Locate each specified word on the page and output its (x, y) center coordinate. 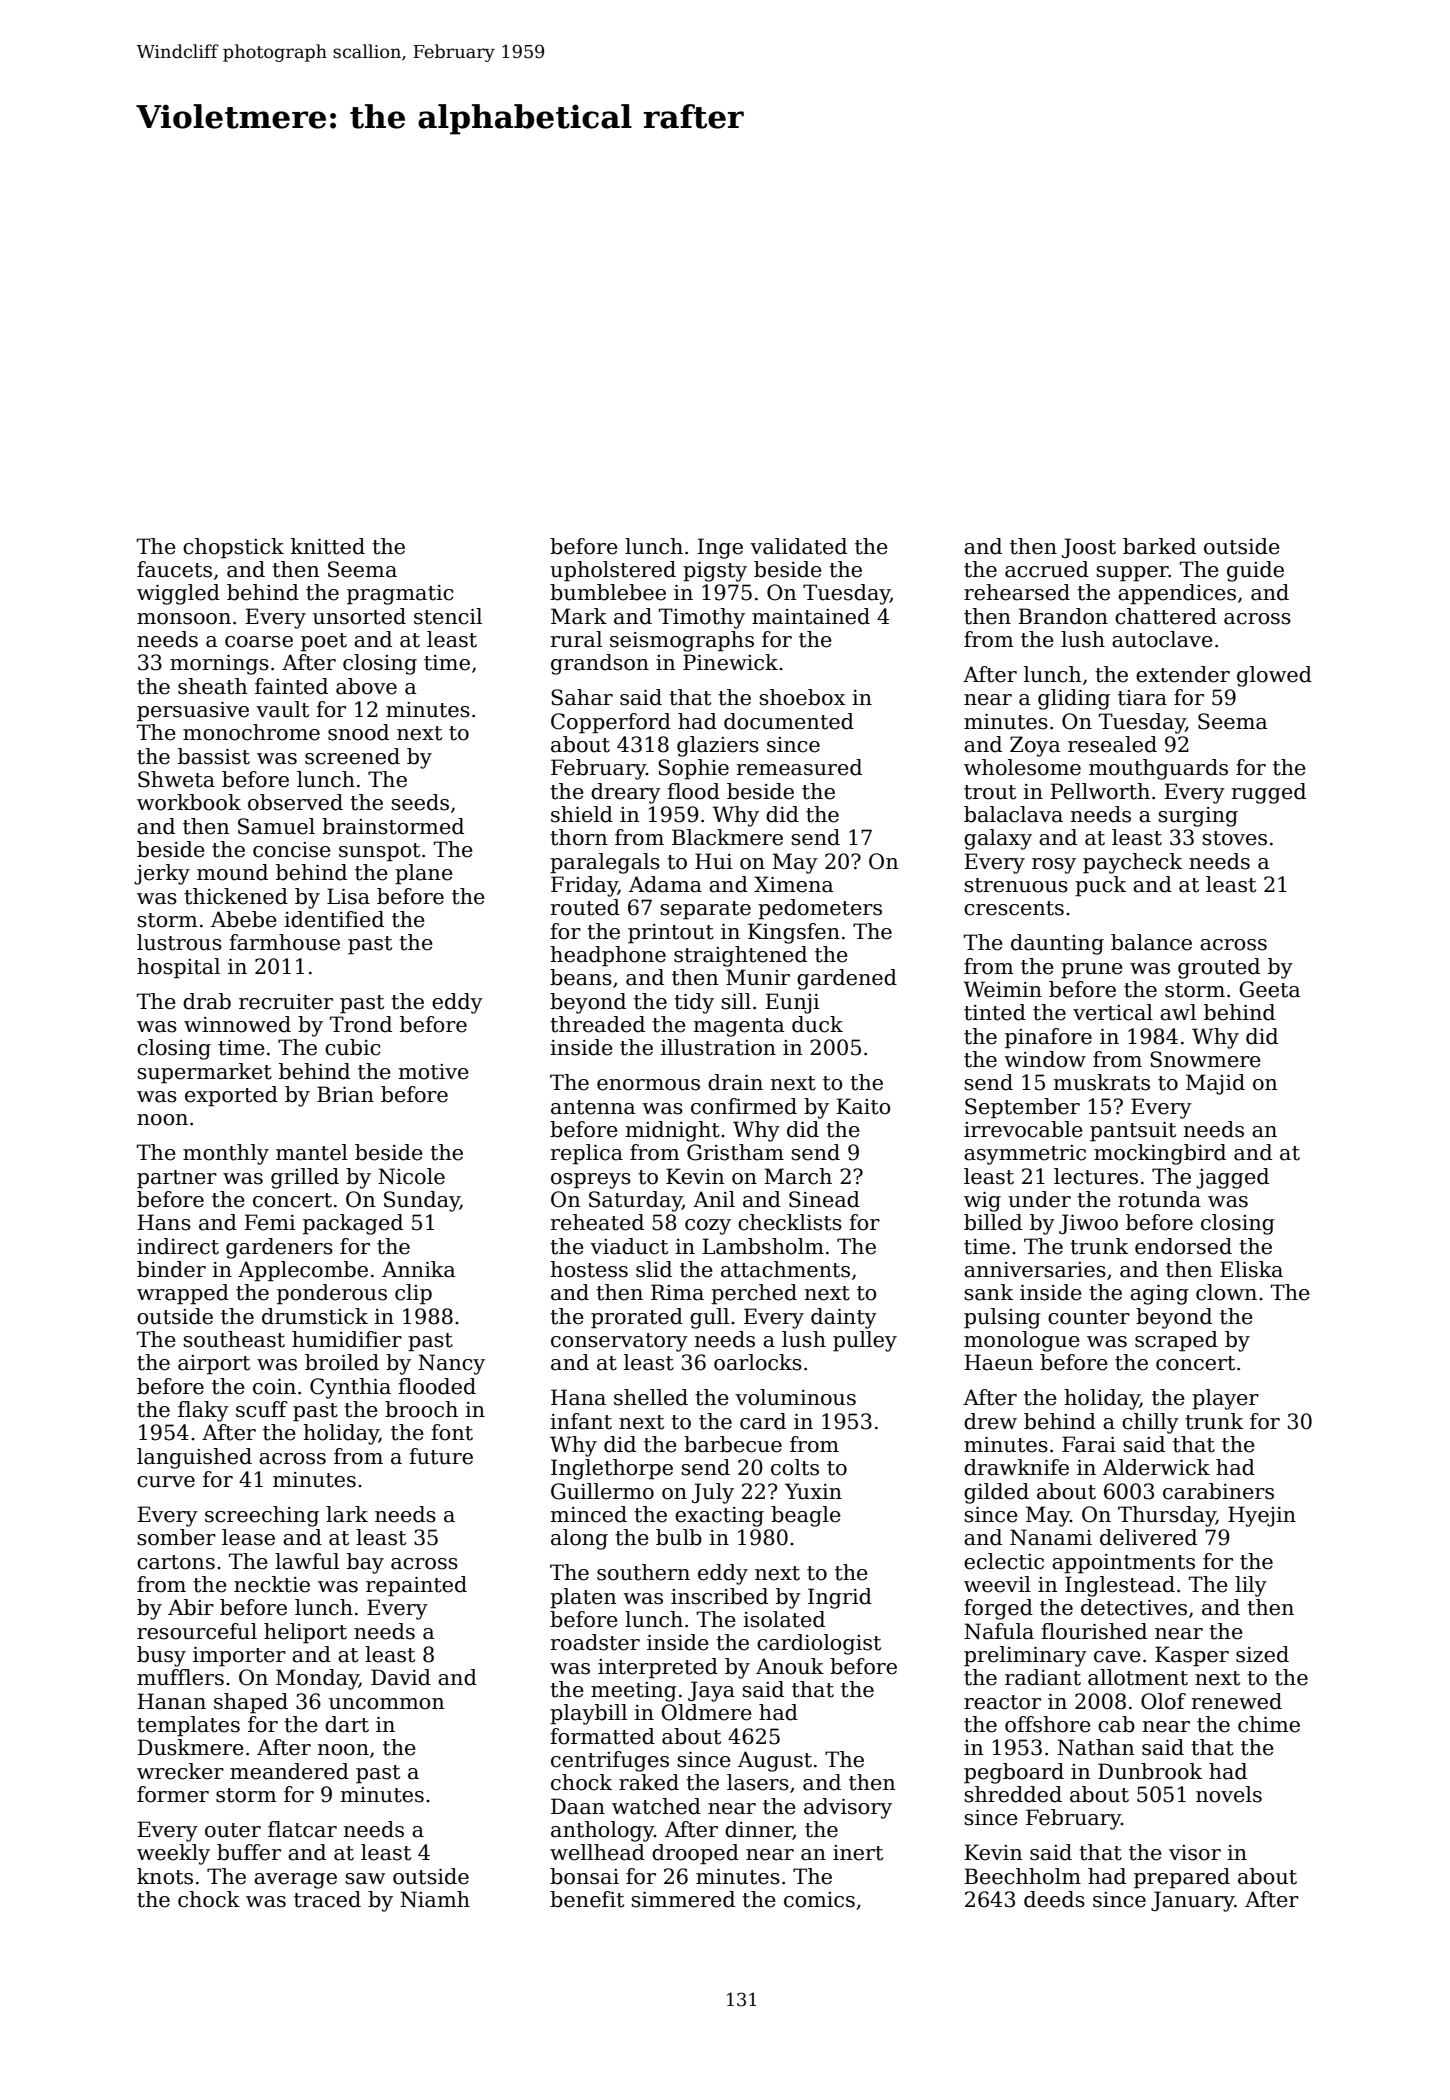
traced (327, 1899)
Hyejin (1262, 1516)
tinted (995, 1012)
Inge (720, 548)
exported (231, 1096)
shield (582, 814)
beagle (806, 1516)
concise (292, 850)
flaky (203, 1411)
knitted (328, 546)
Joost (1089, 548)
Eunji (792, 1003)
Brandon (1063, 616)
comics (819, 1900)
